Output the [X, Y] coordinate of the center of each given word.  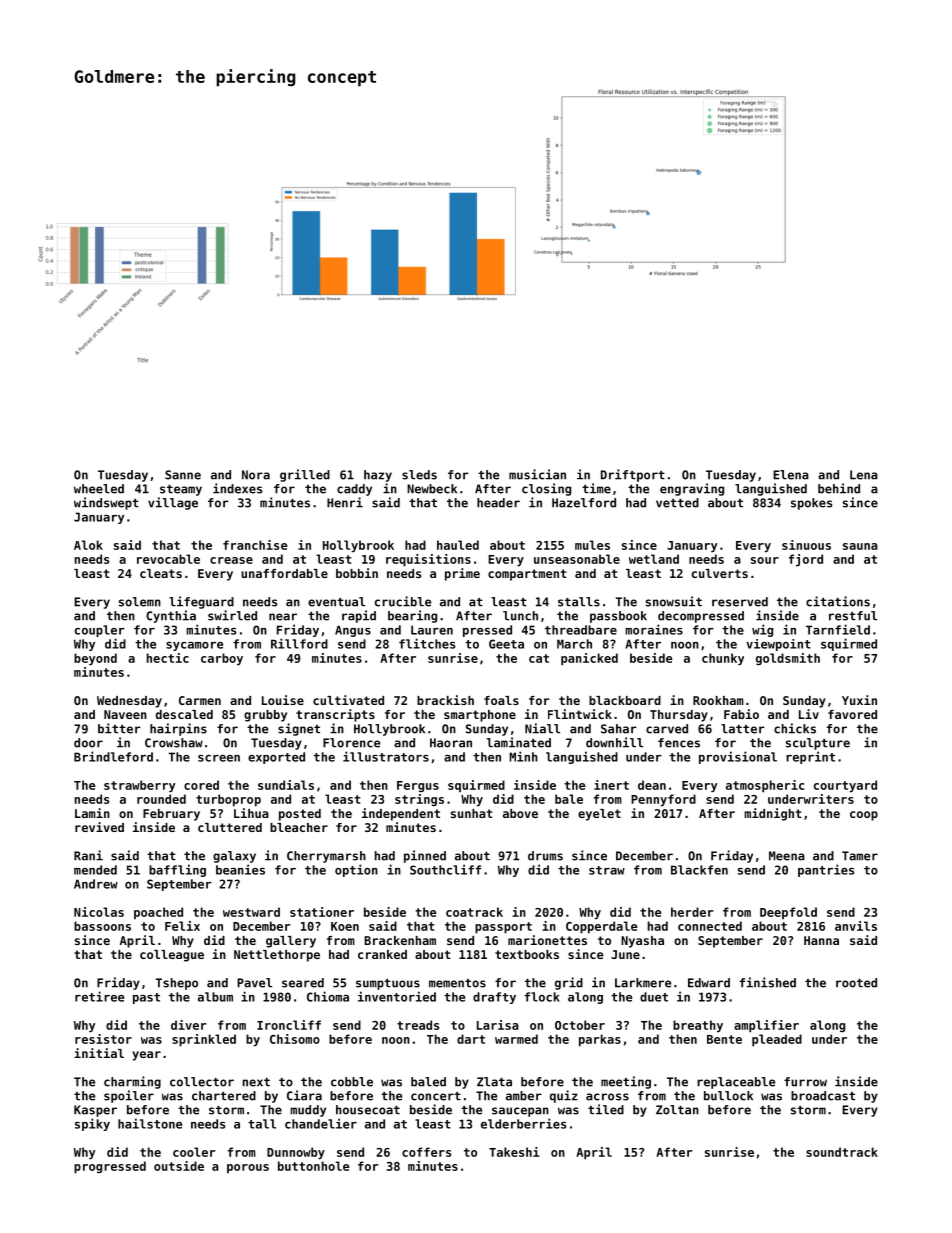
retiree [99, 996]
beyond [95, 659]
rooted [856, 983]
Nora [256, 475]
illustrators [386, 756]
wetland [654, 559]
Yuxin [859, 700]
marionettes [547, 940]
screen [219, 758]
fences [679, 743]
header [498, 503]
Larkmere [643, 983]
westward [251, 912]
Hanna [821, 940]
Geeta [506, 644]
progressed [110, 1167]
